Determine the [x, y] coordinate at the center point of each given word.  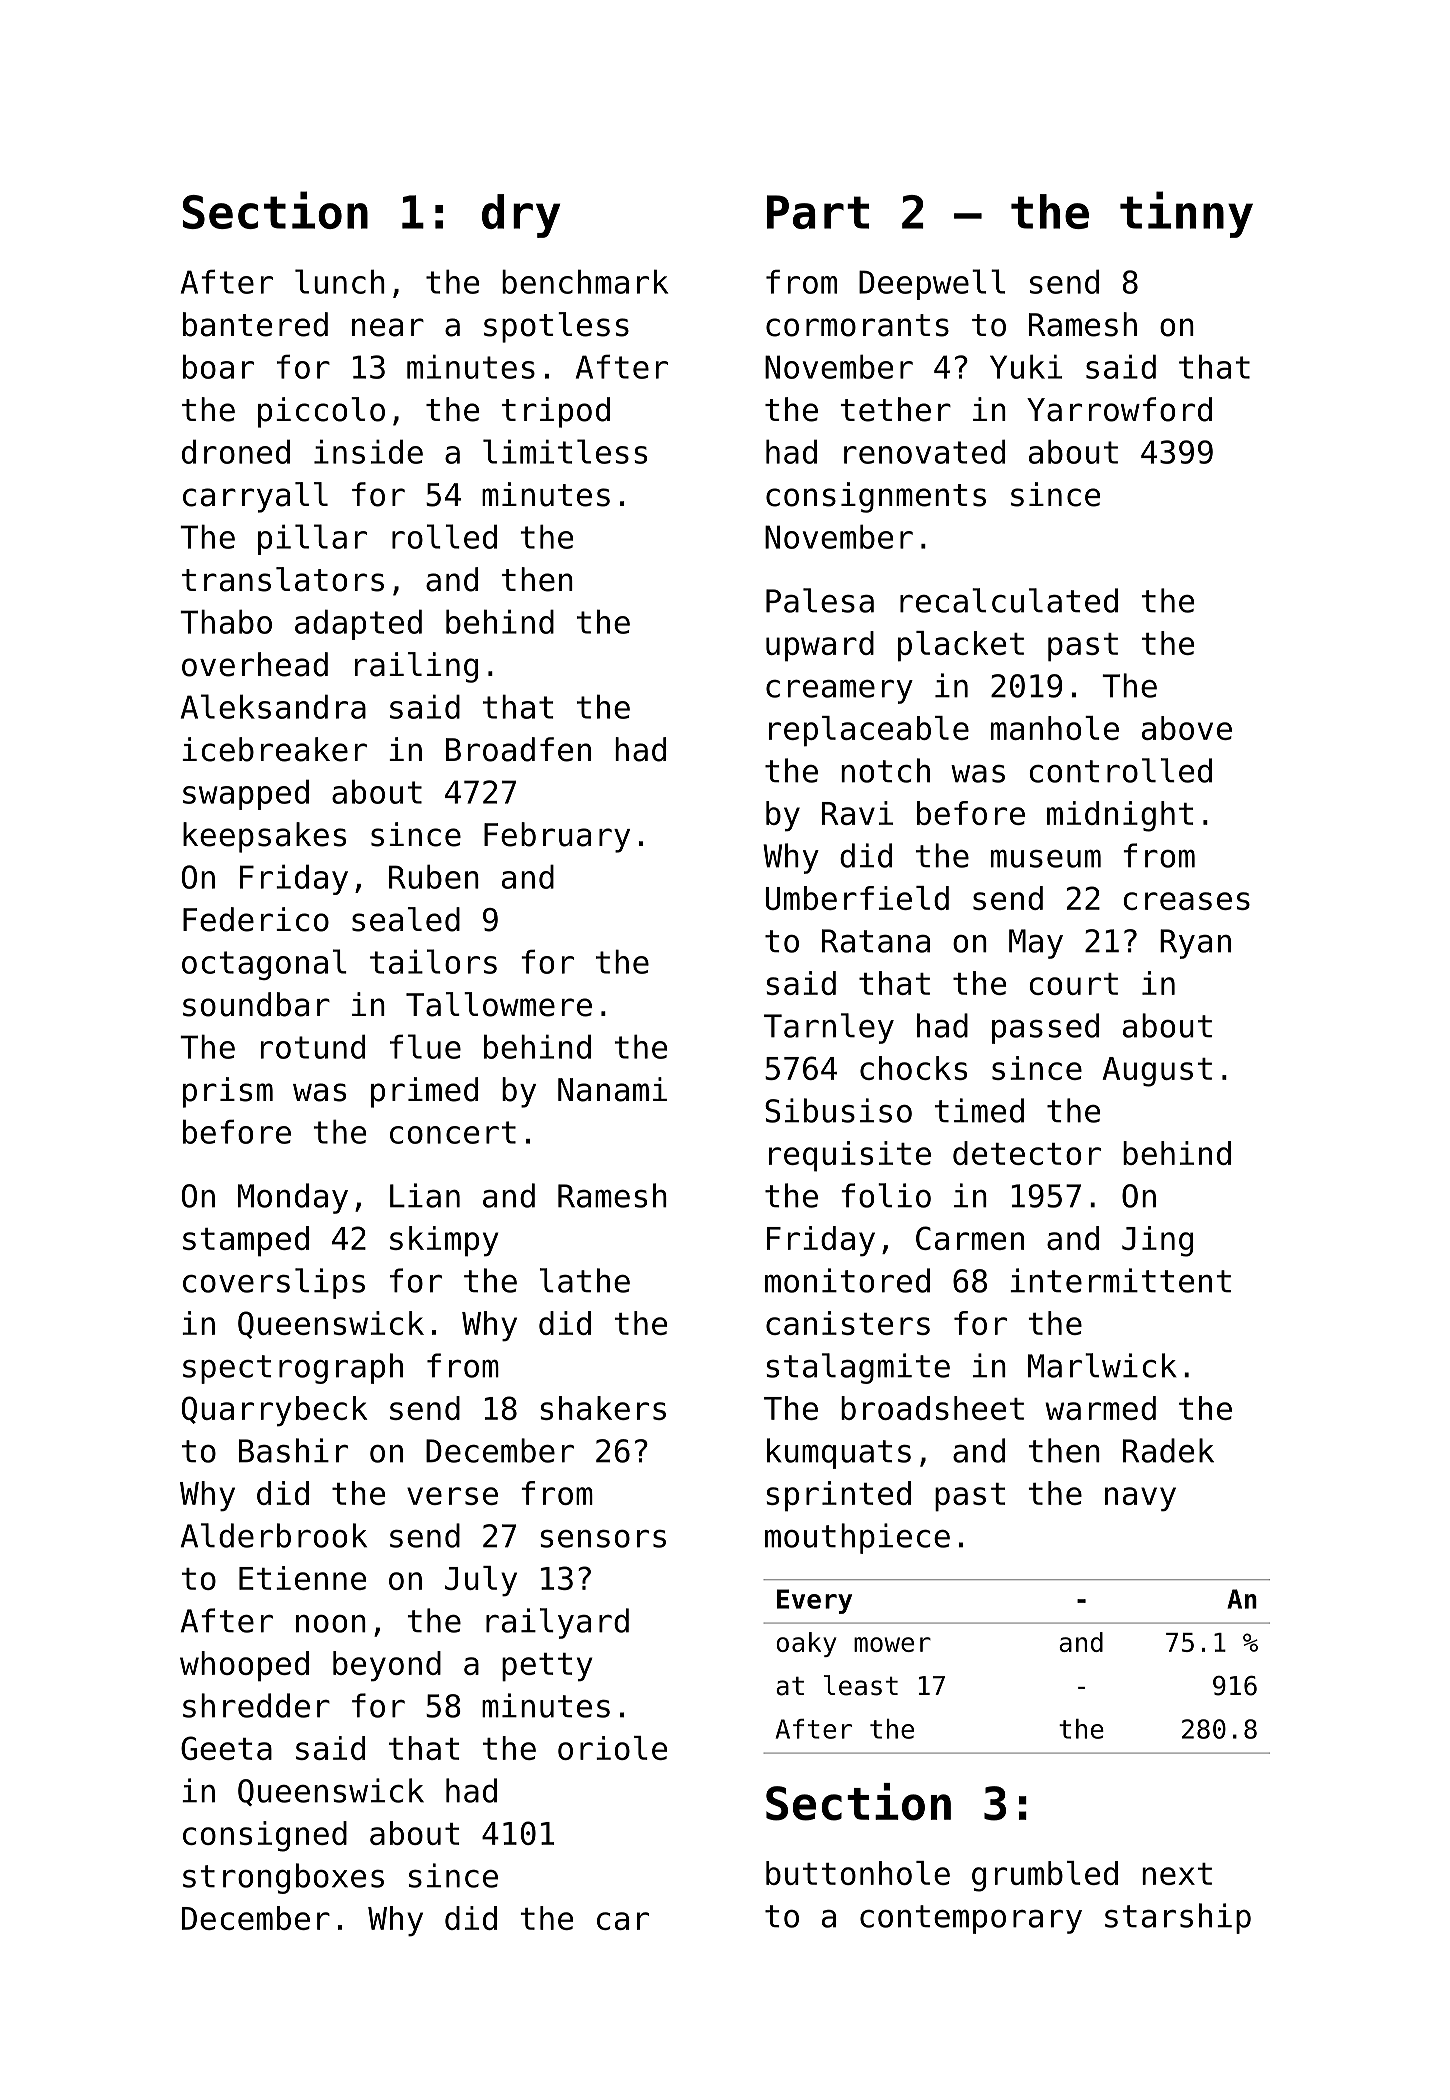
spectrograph [293, 1368]
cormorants [857, 325]
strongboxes [283, 1878]
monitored [847, 1280]
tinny [1186, 214]
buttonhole [858, 1873]
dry [521, 216]
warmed [1100, 1408]
